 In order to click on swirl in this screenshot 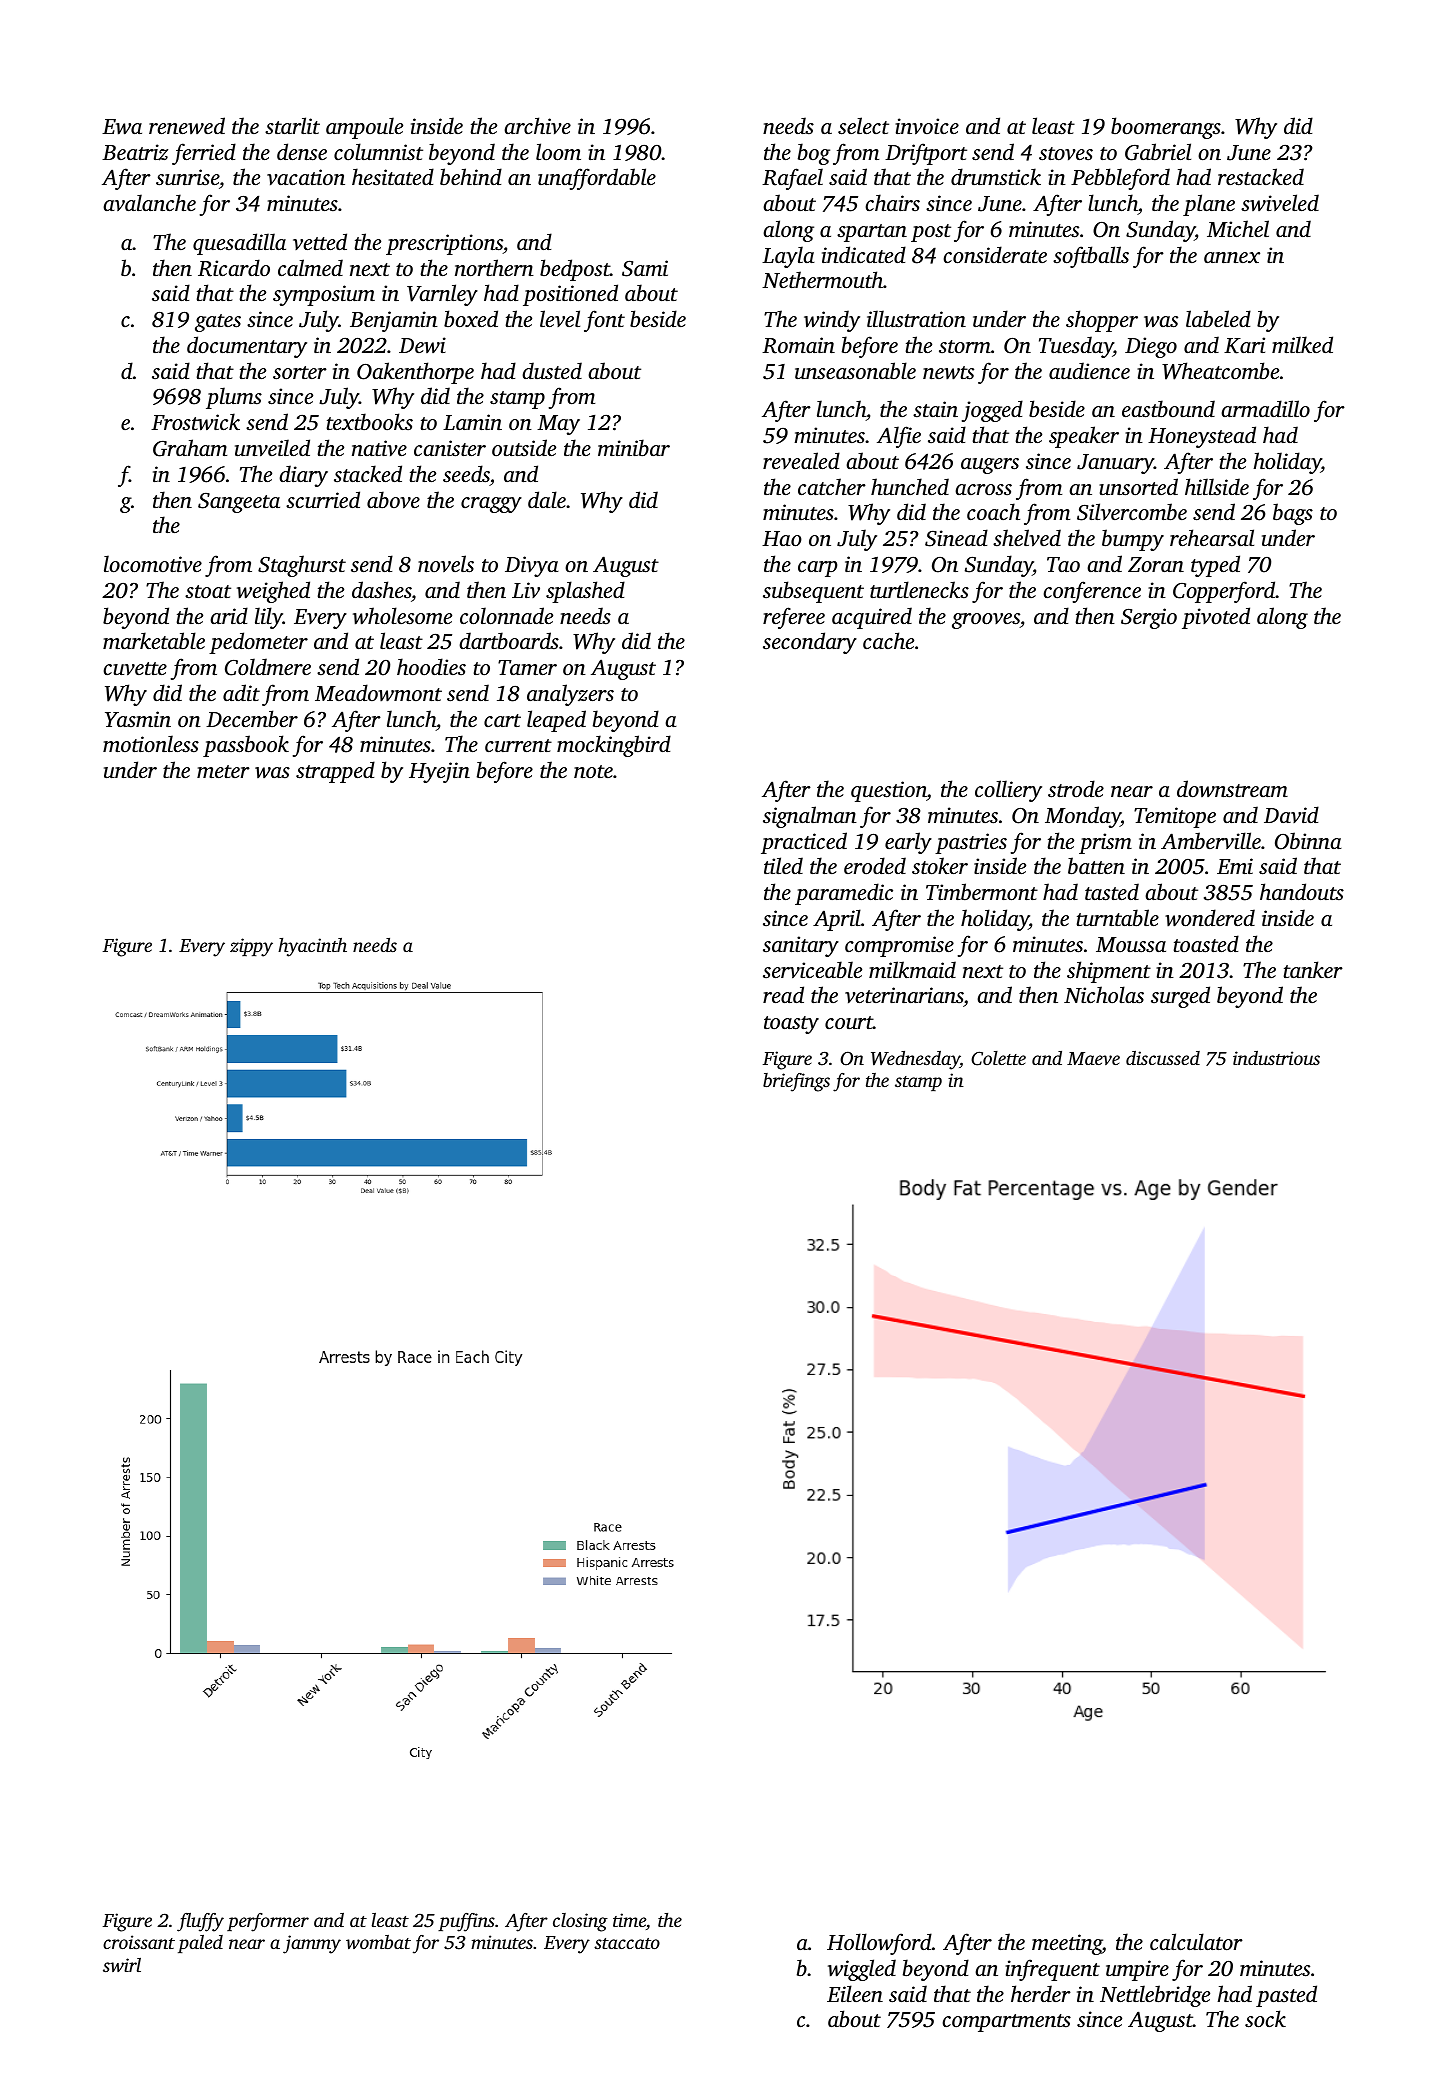, I will do `click(122, 1965)`.
